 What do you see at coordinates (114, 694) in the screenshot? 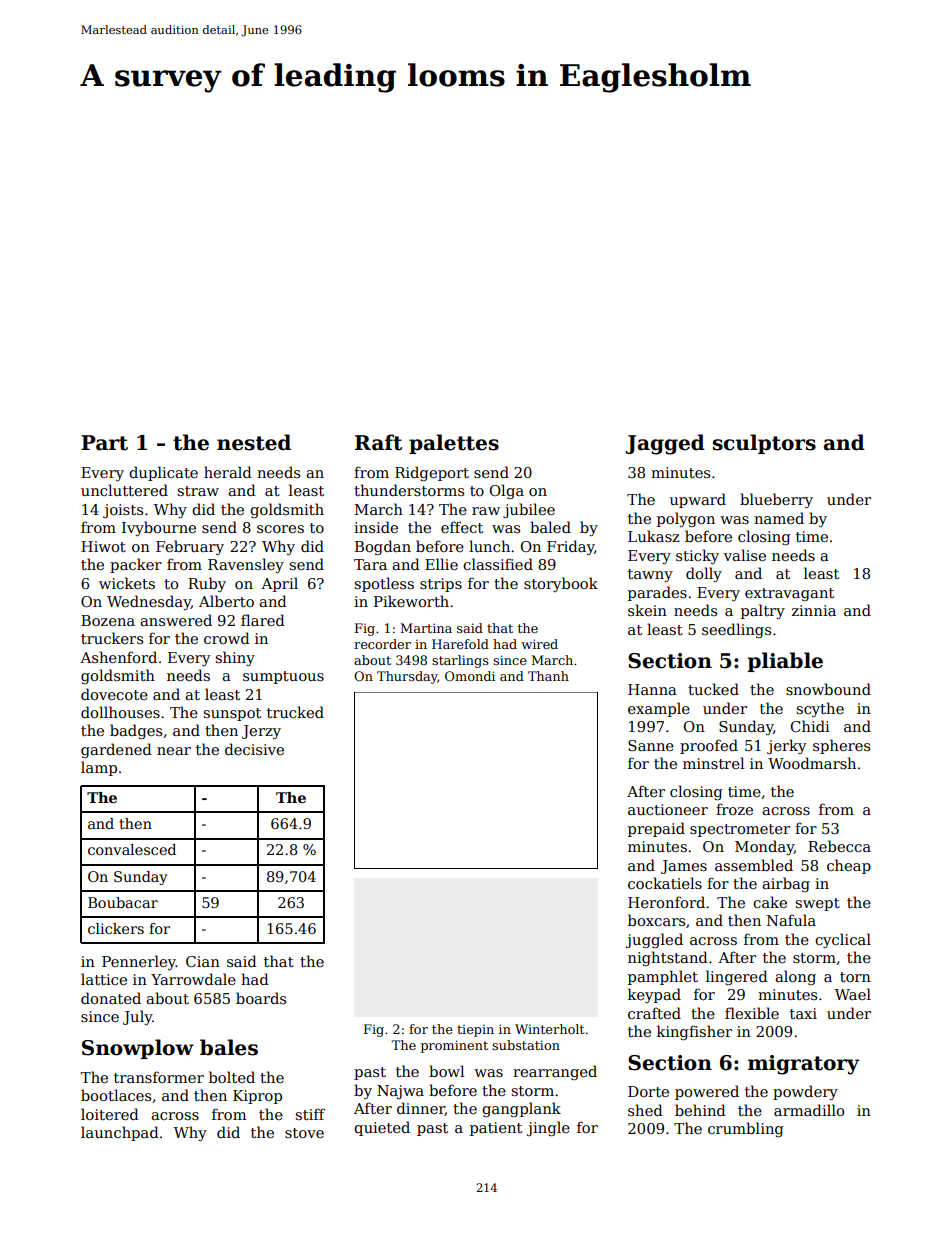
I see `dovecote` at bounding box center [114, 694].
